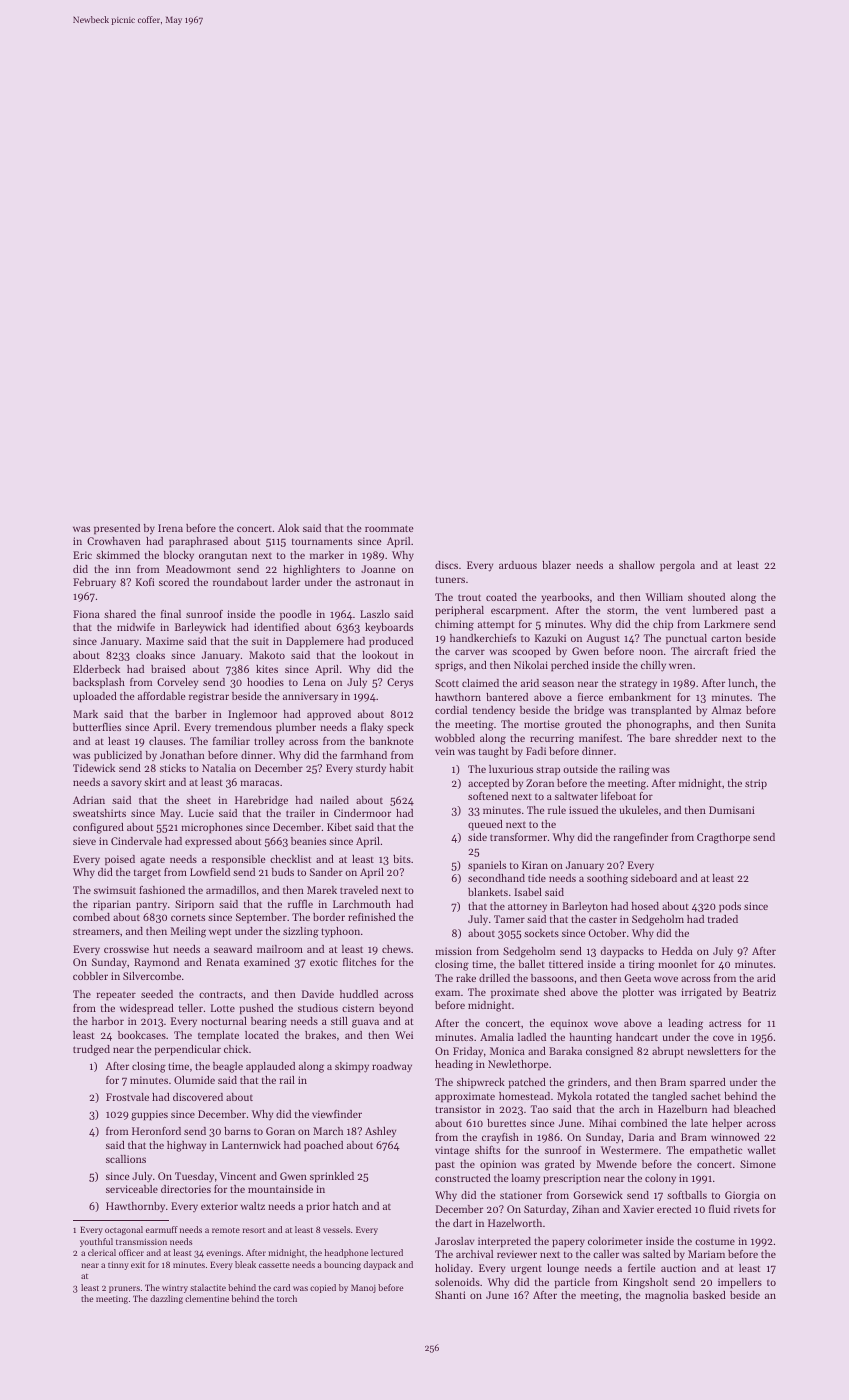  I want to click on braised, so click(168, 669).
